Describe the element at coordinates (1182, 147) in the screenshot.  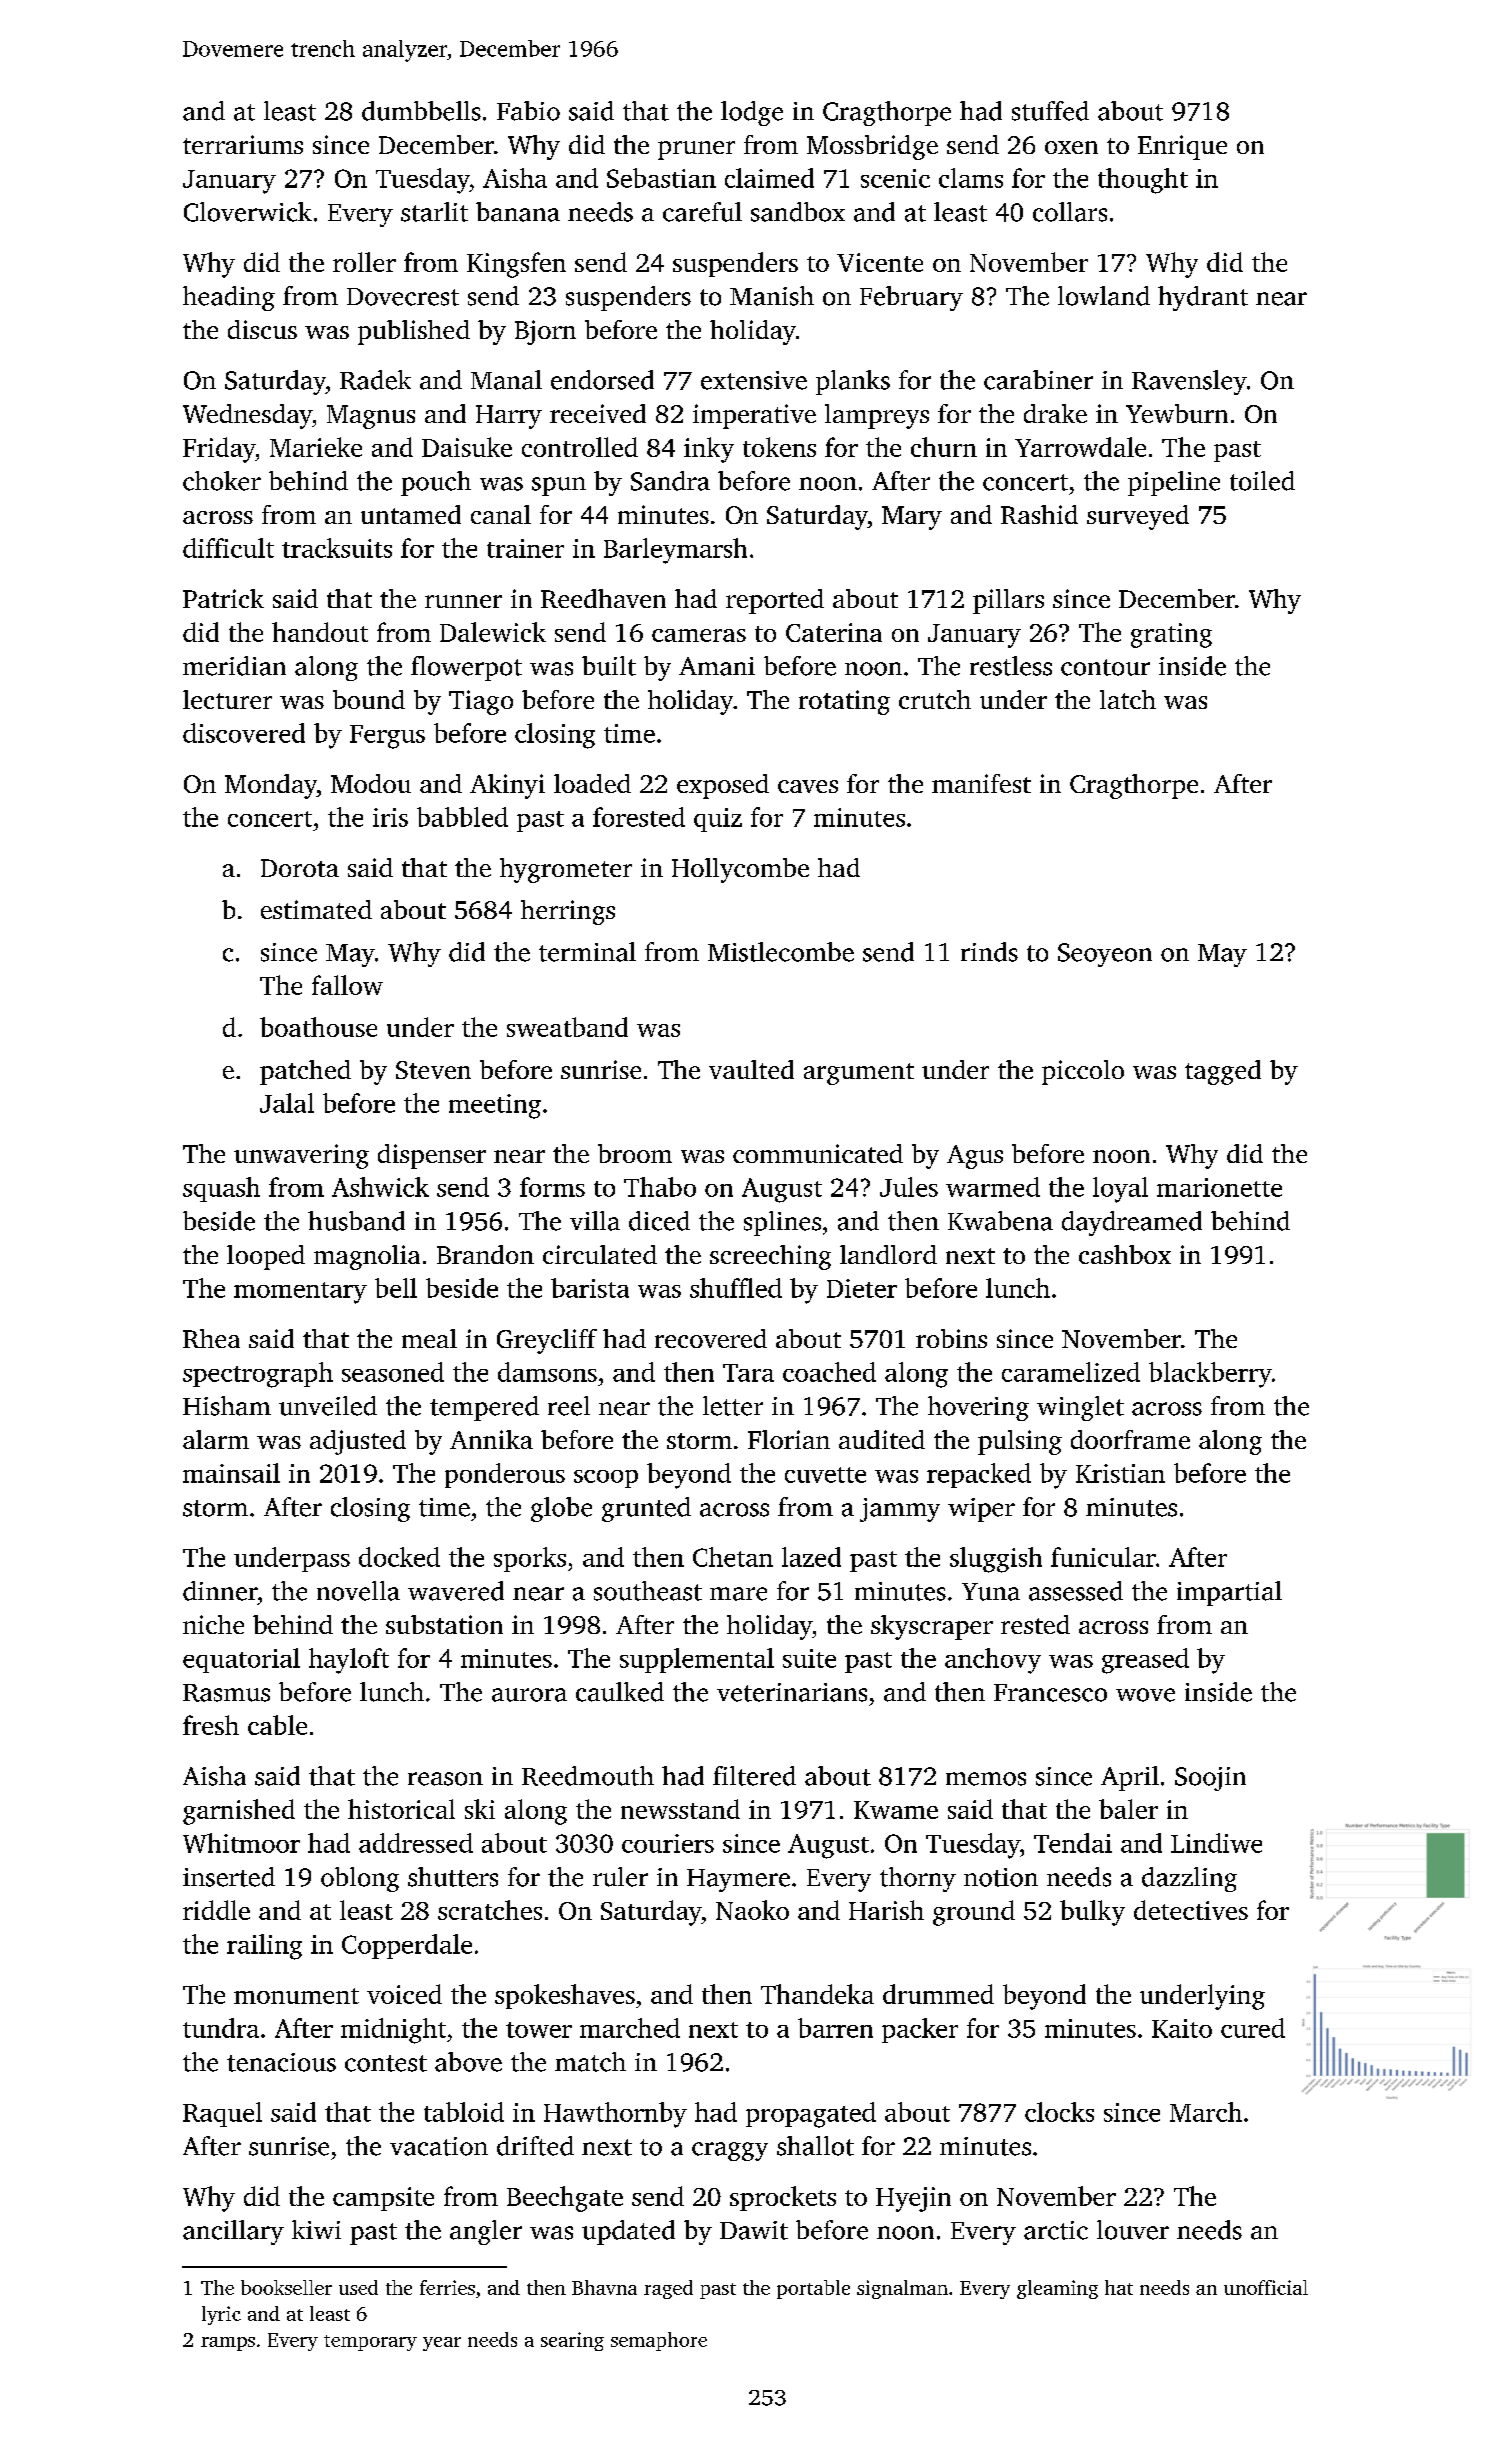
I see `Enrique` at that location.
